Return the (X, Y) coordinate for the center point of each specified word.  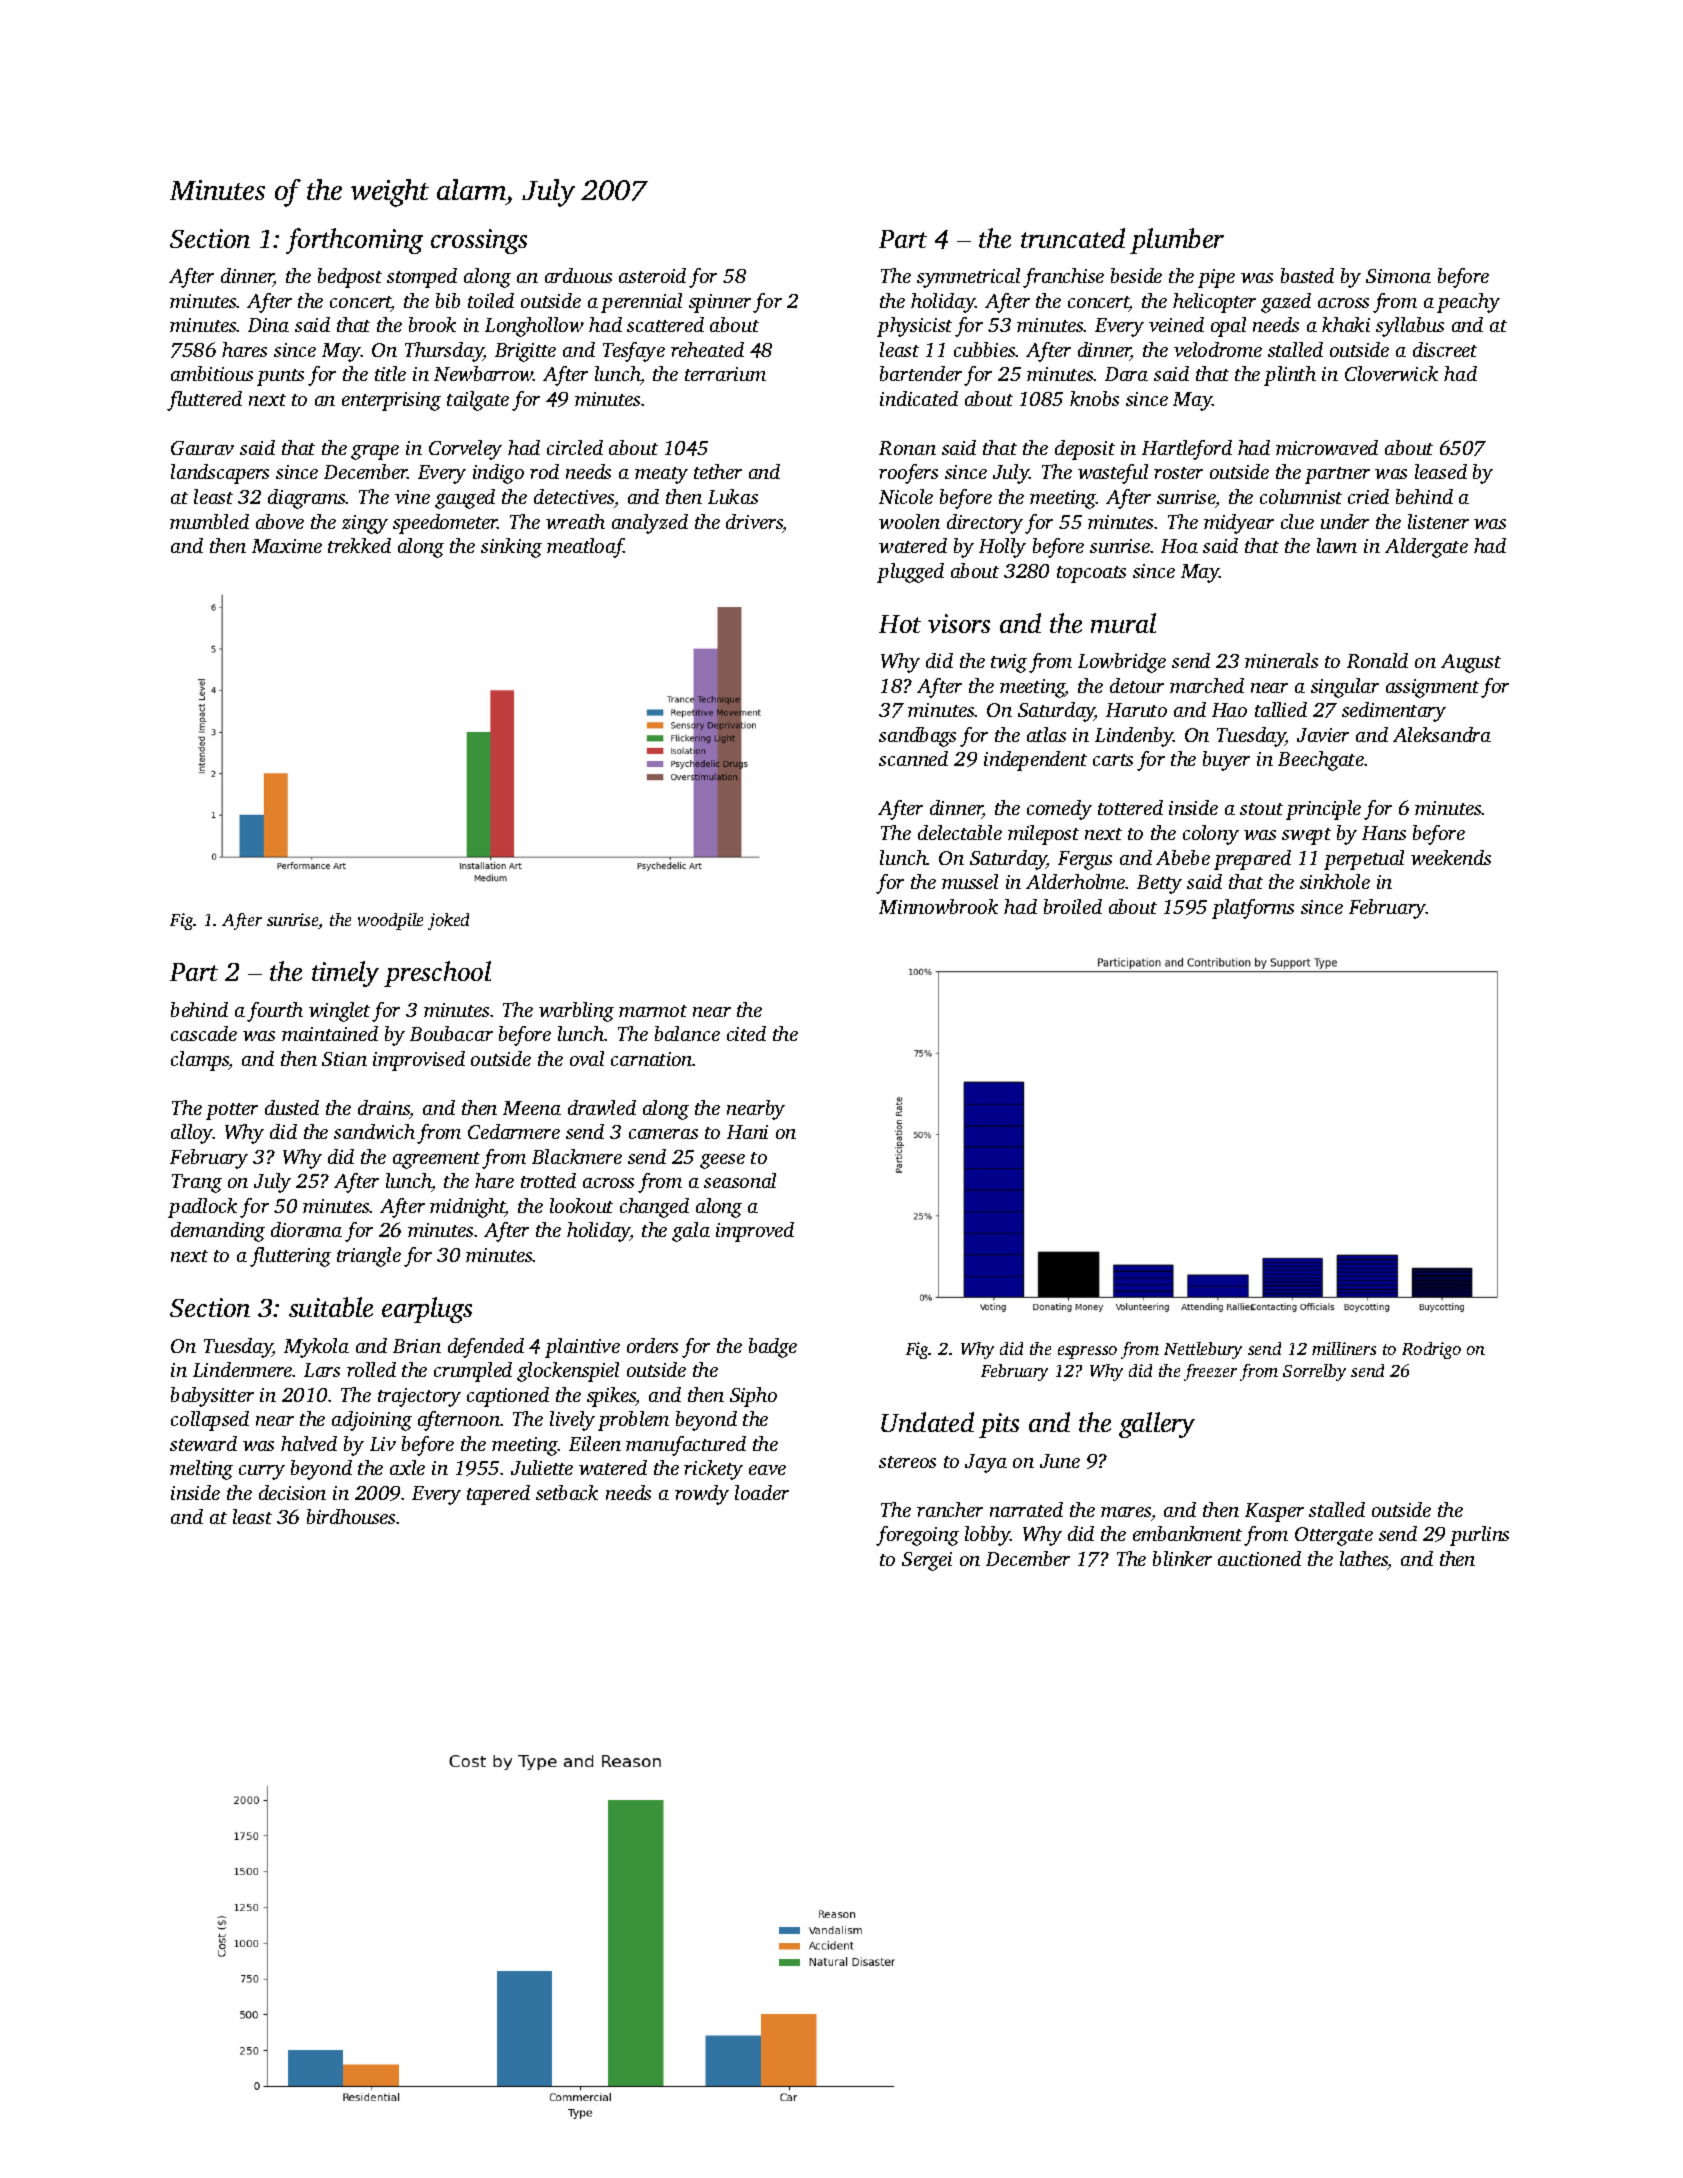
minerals (1281, 660)
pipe (1216, 278)
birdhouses (352, 1516)
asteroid (652, 275)
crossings (479, 241)
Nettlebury (1203, 1350)
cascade (204, 1033)
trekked (359, 545)
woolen (909, 521)
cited (746, 1033)
